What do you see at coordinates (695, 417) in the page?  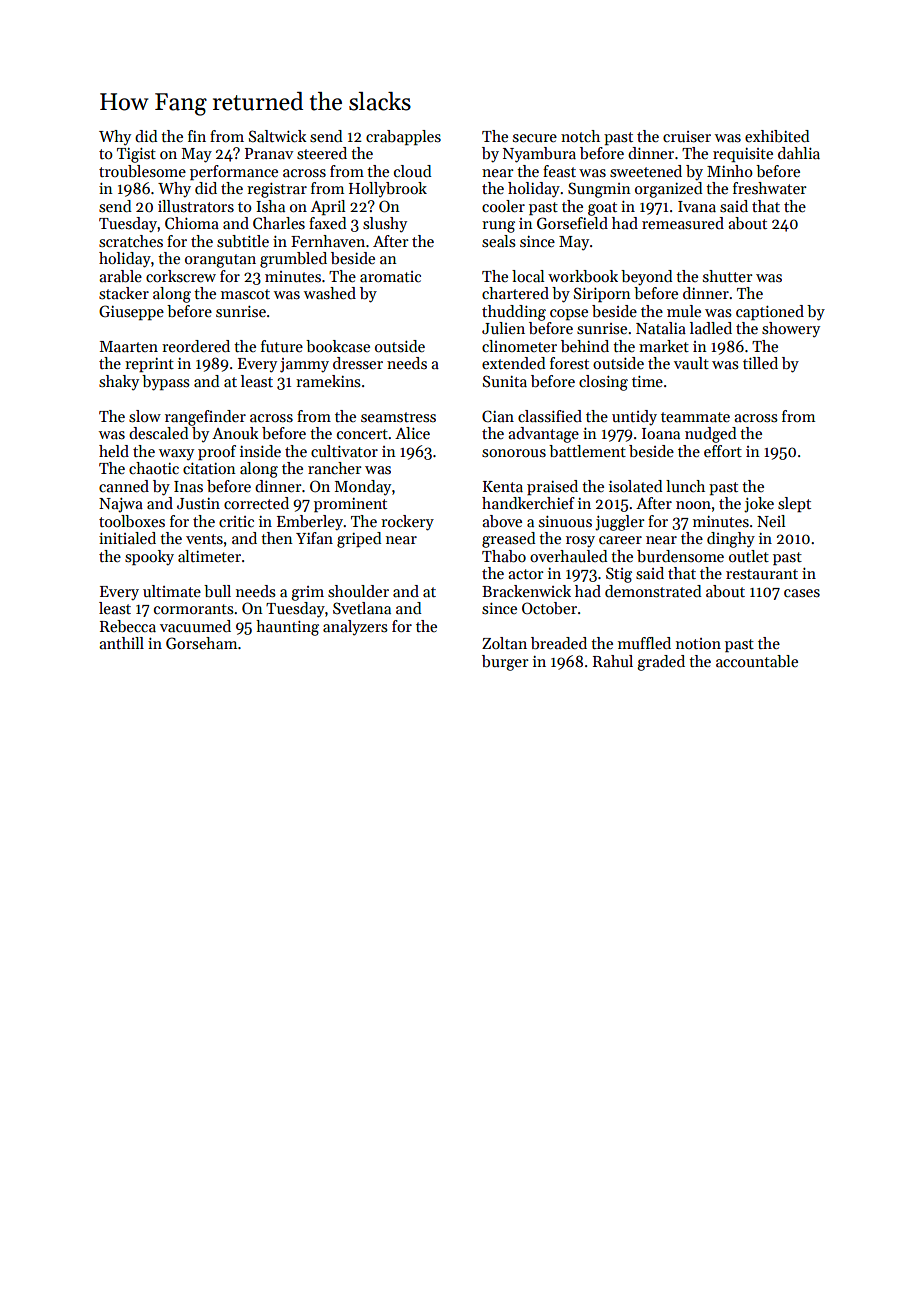 I see `teammate` at bounding box center [695, 417].
